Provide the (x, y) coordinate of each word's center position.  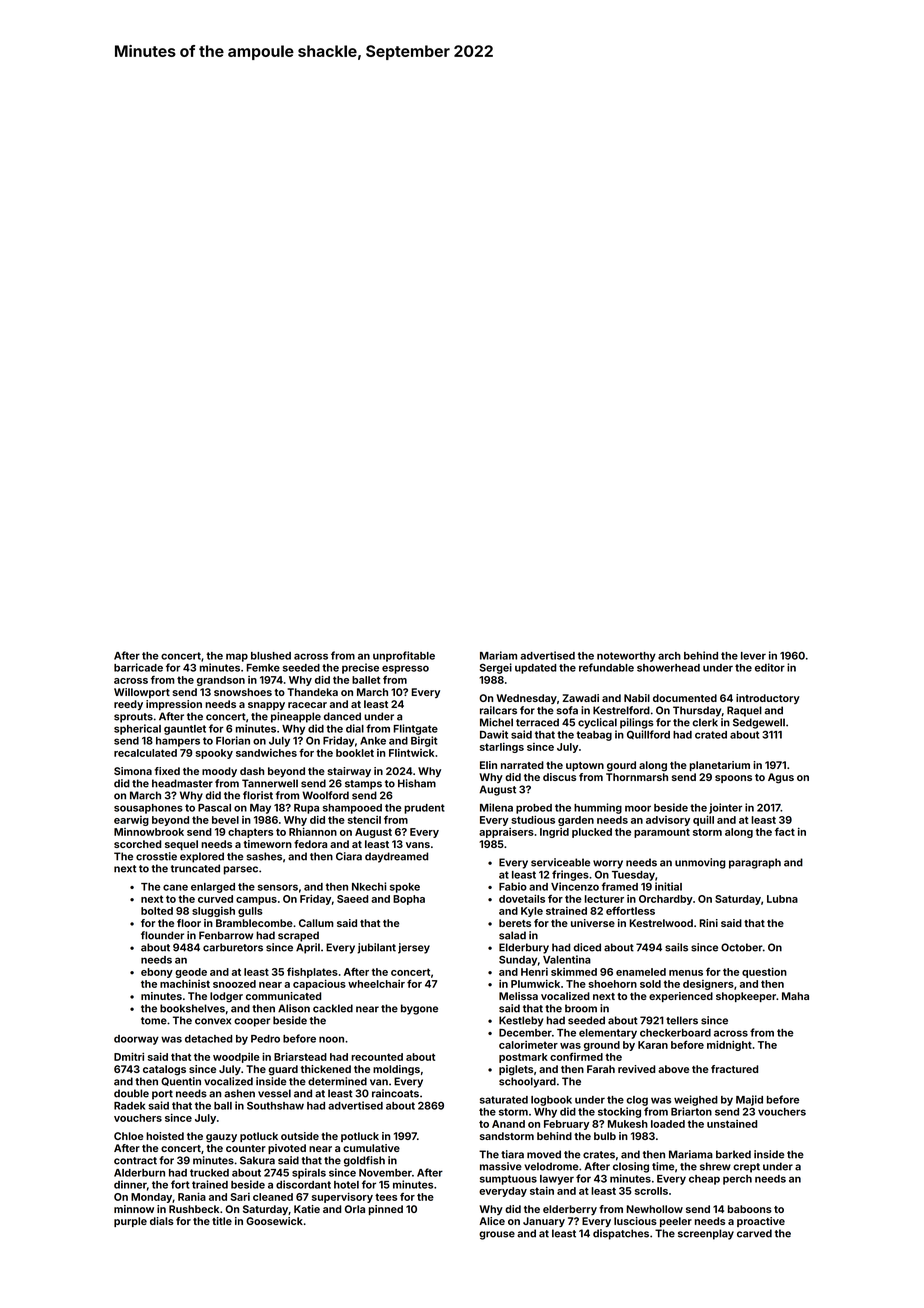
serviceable (560, 862)
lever (753, 656)
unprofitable (404, 656)
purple (130, 1222)
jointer (725, 808)
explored (202, 857)
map (237, 657)
